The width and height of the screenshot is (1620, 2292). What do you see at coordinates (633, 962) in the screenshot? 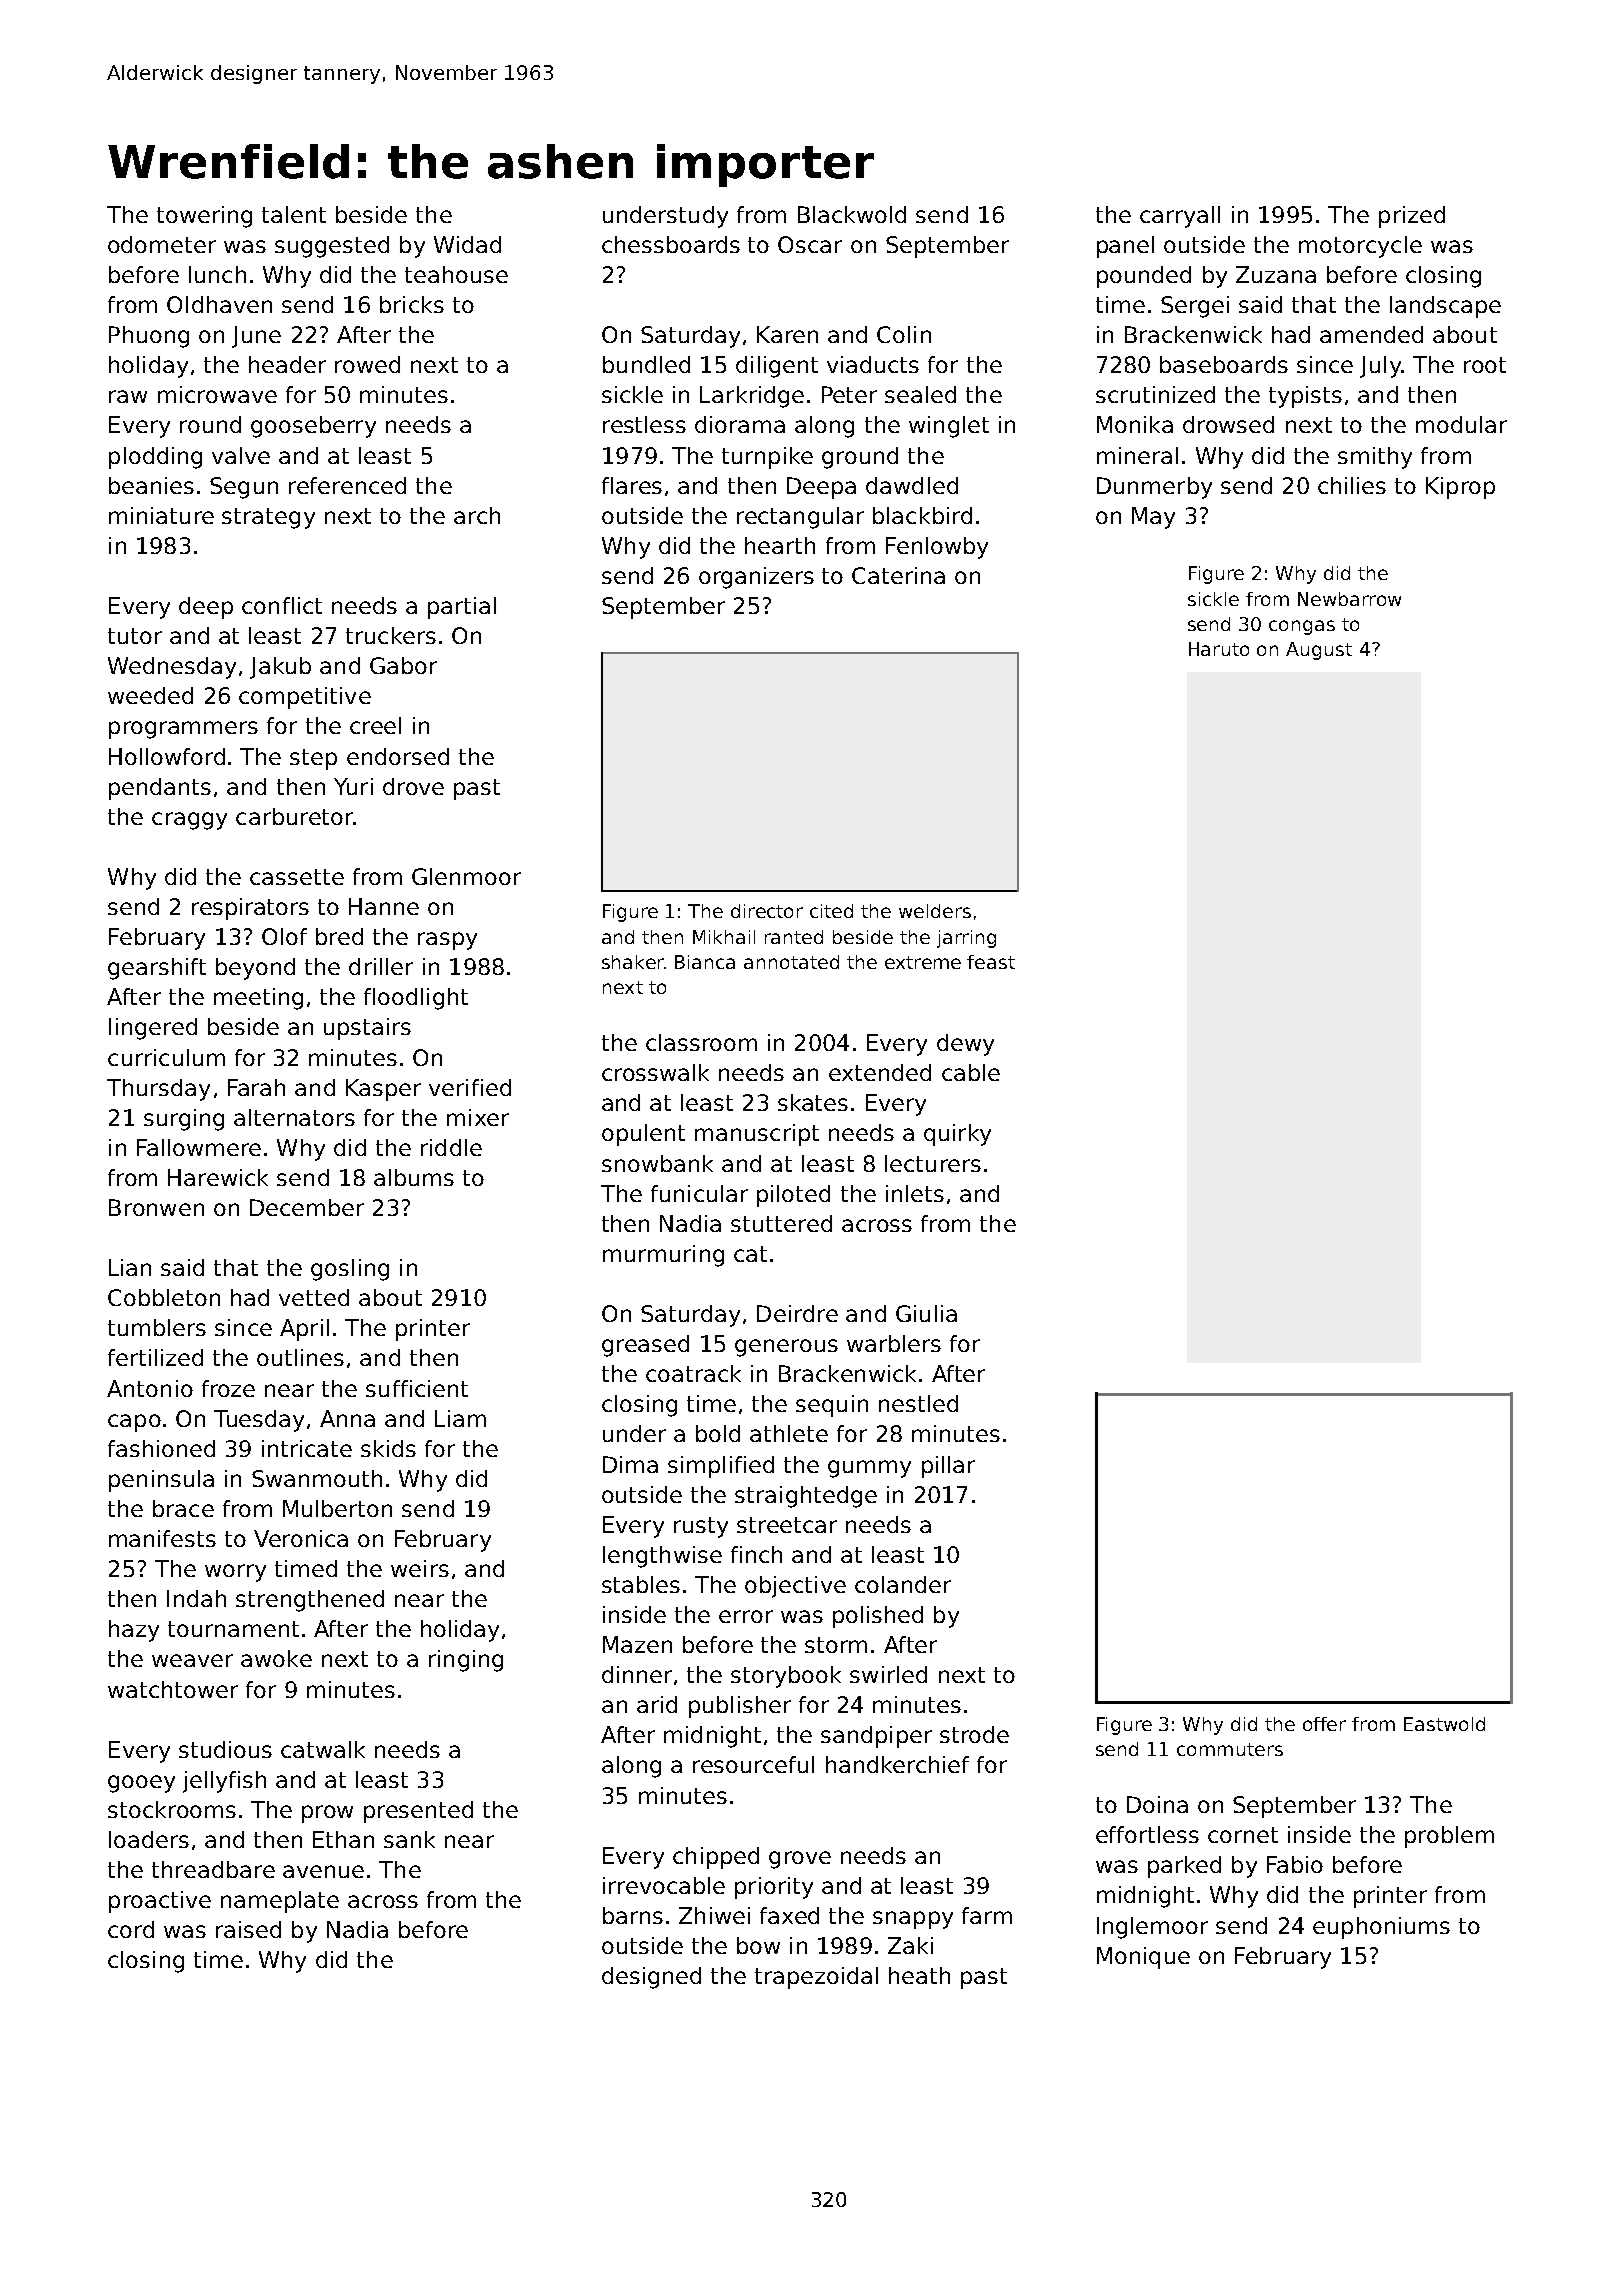
I see `shaker` at bounding box center [633, 962].
